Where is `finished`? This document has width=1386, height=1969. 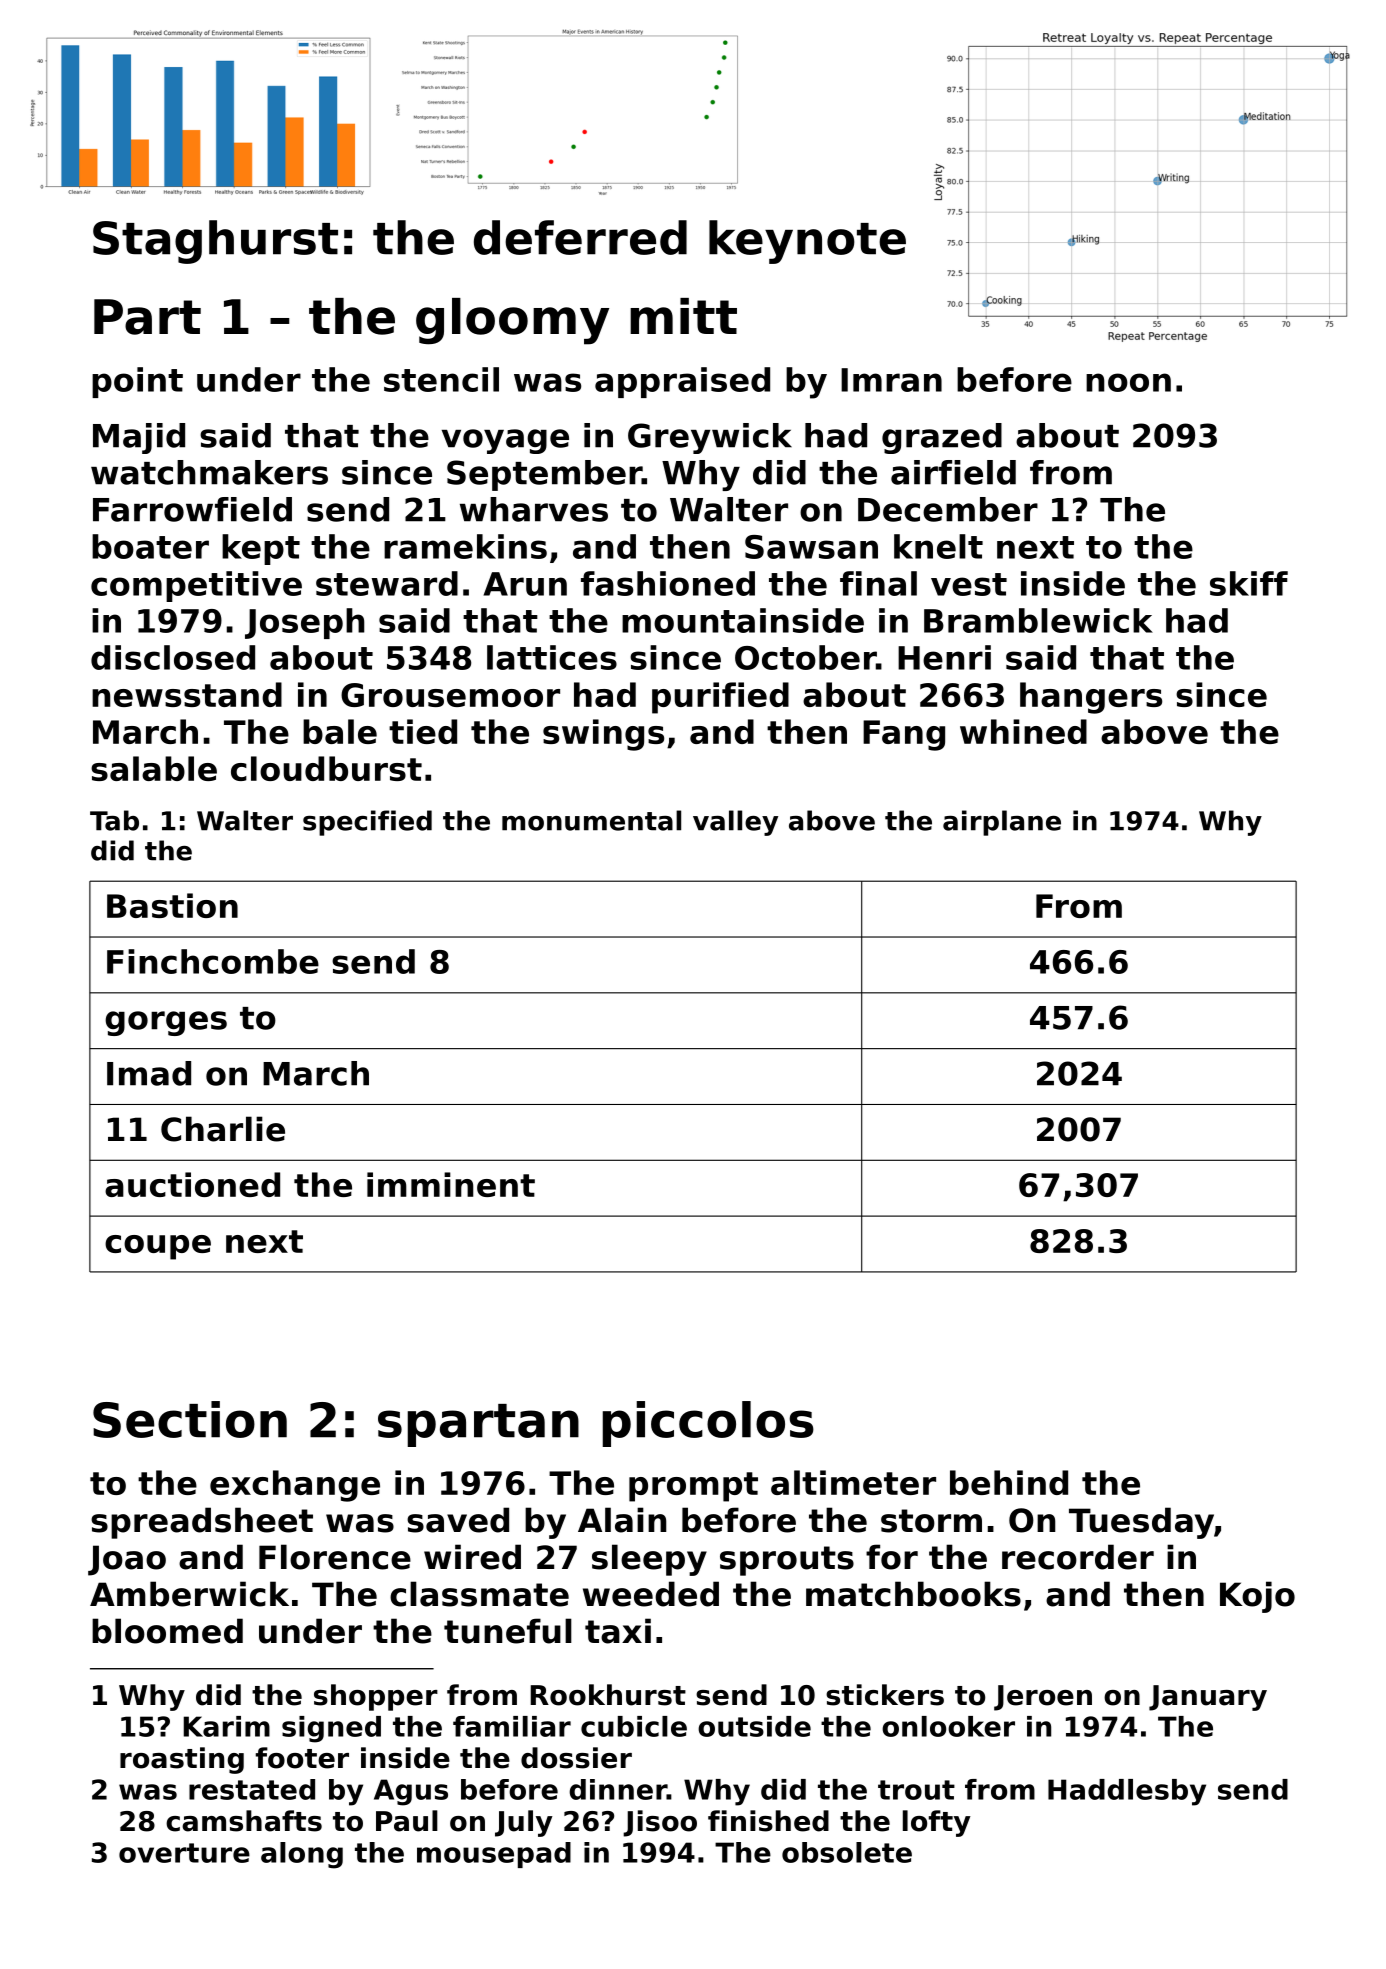
finished is located at coordinates (768, 1821).
